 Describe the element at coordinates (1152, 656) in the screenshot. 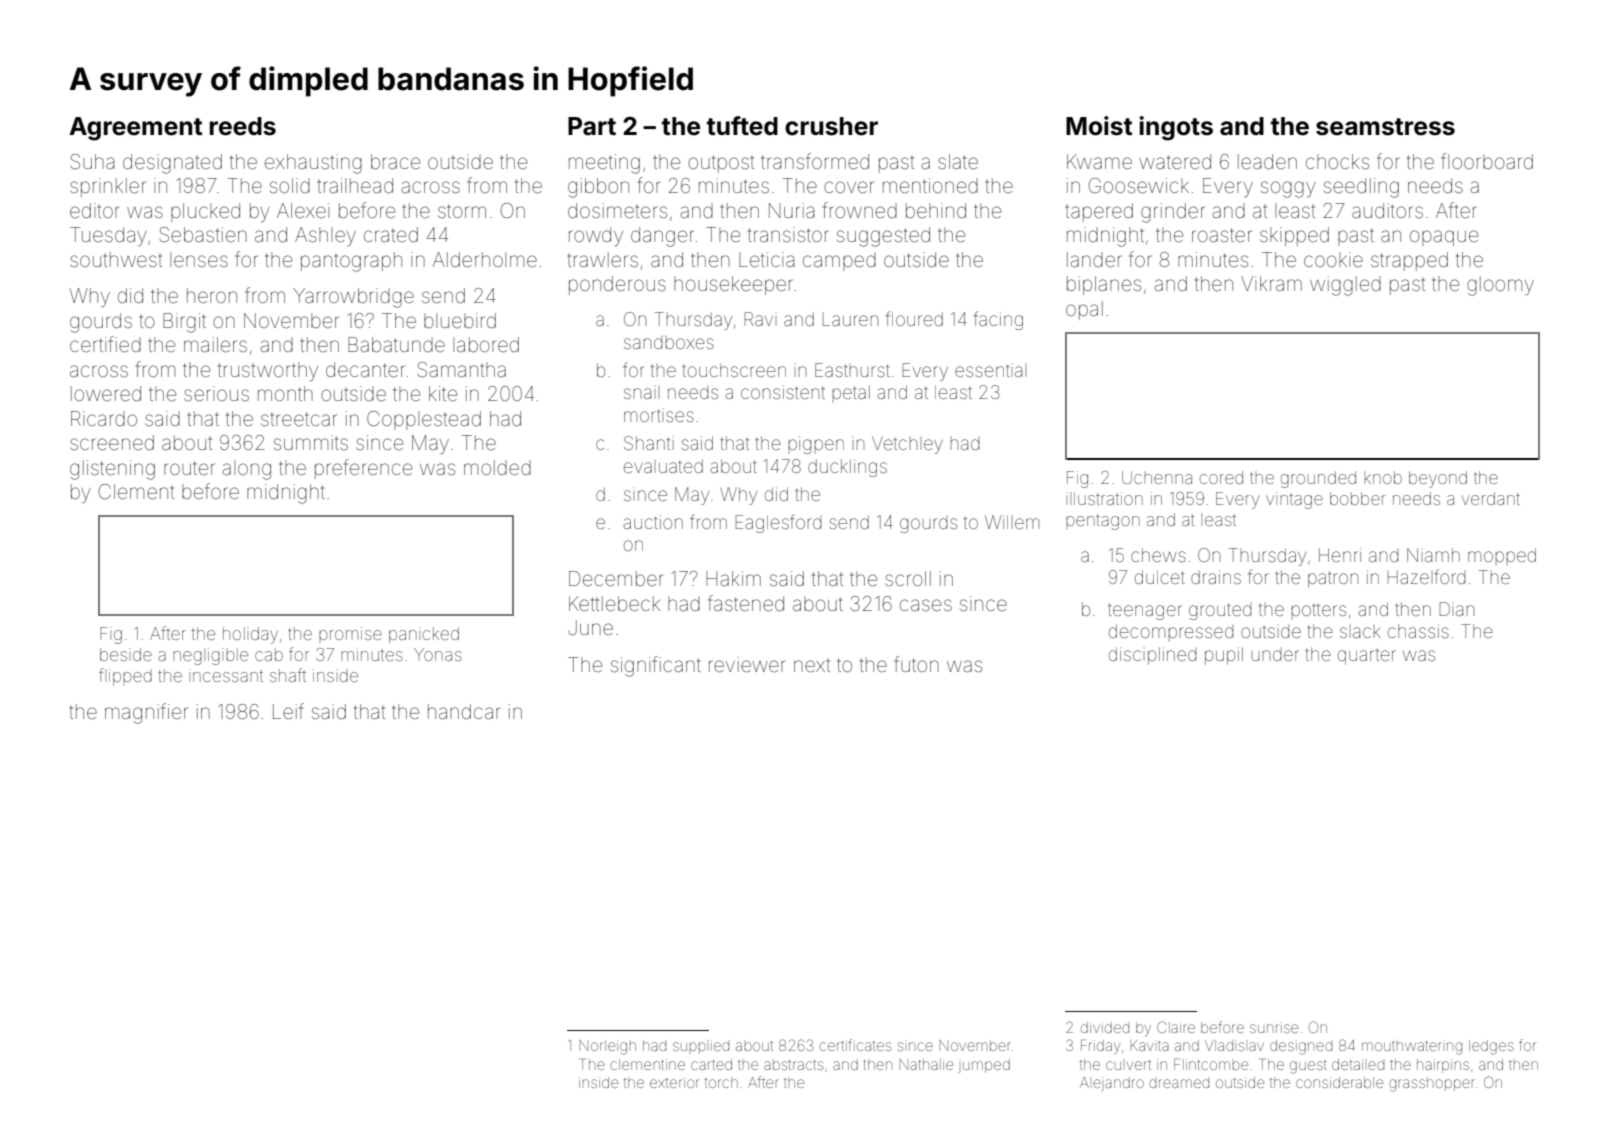

I see `disciplined` at that location.
